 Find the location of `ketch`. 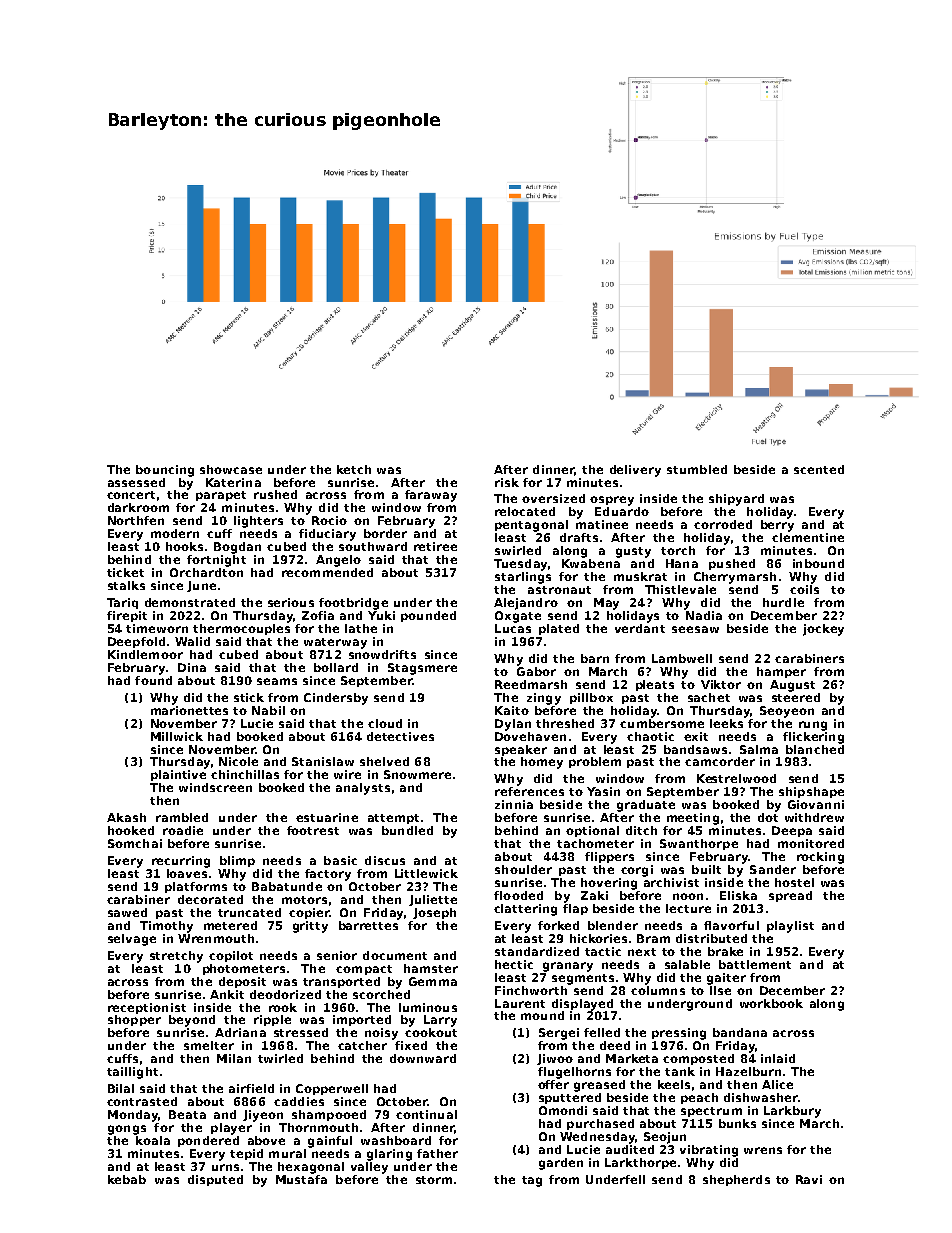

ketch is located at coordinates (354, 469).
